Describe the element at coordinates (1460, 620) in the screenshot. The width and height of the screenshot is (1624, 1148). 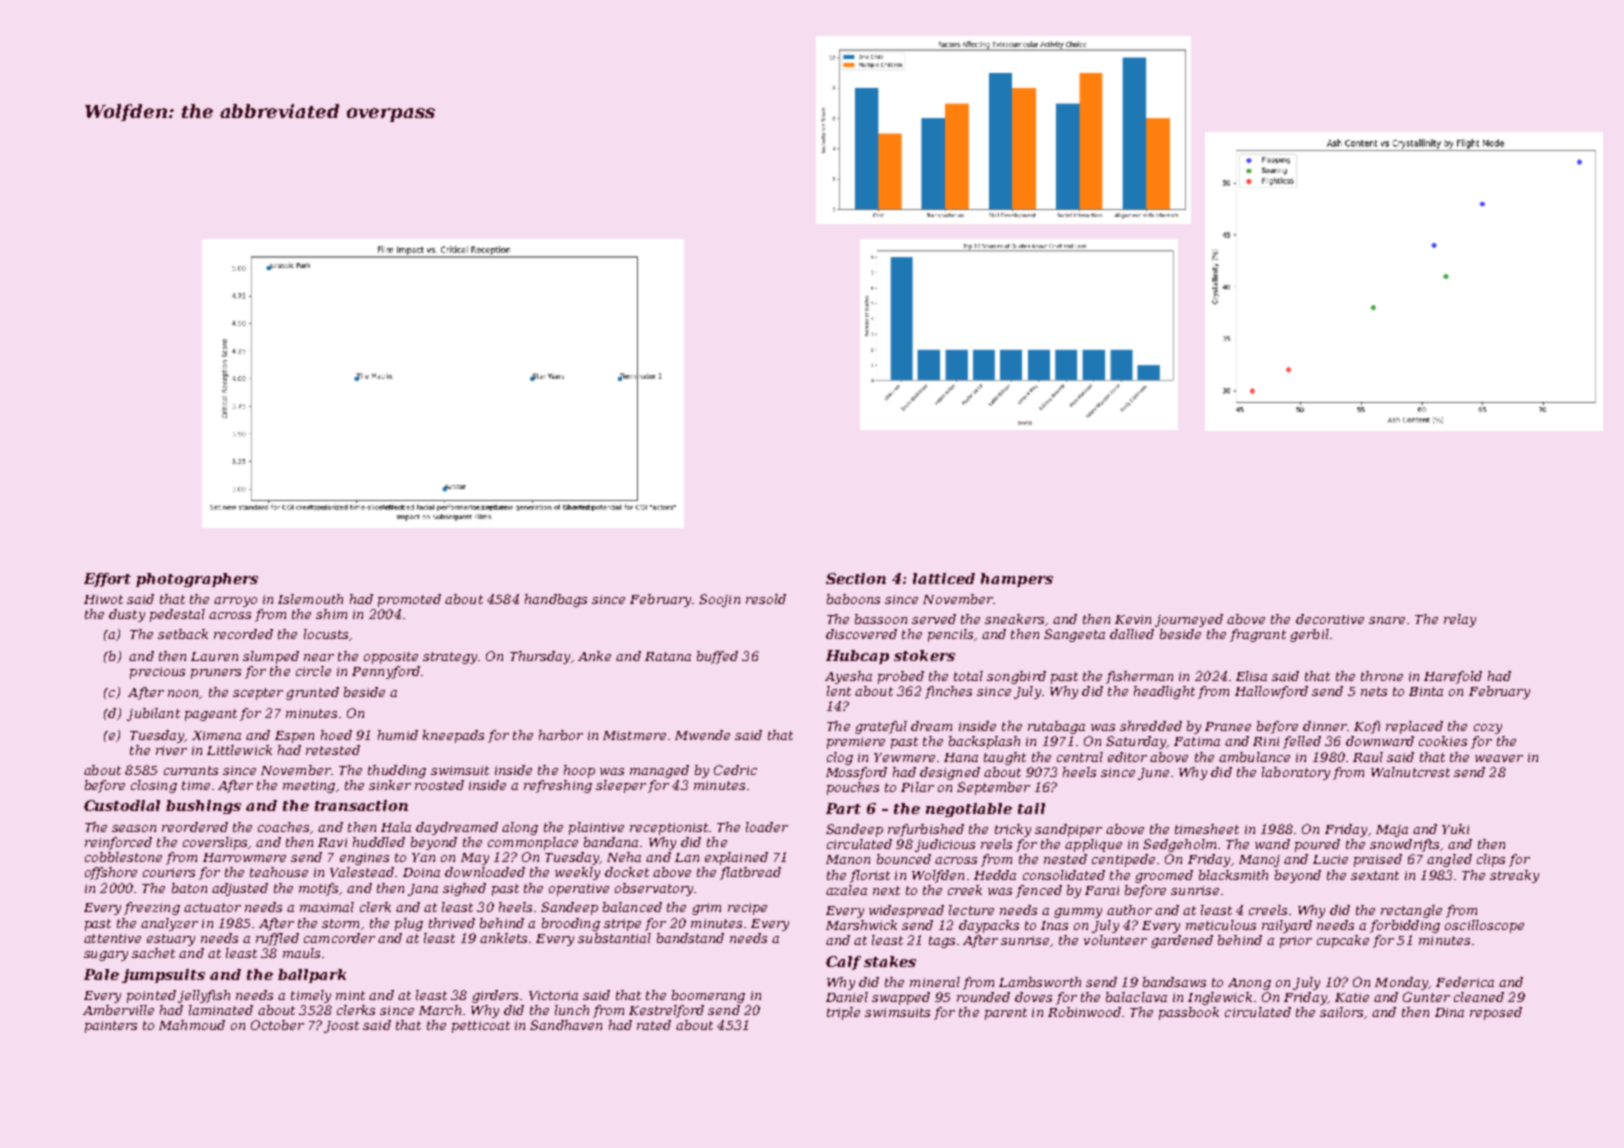
I see `relay` at that location.
